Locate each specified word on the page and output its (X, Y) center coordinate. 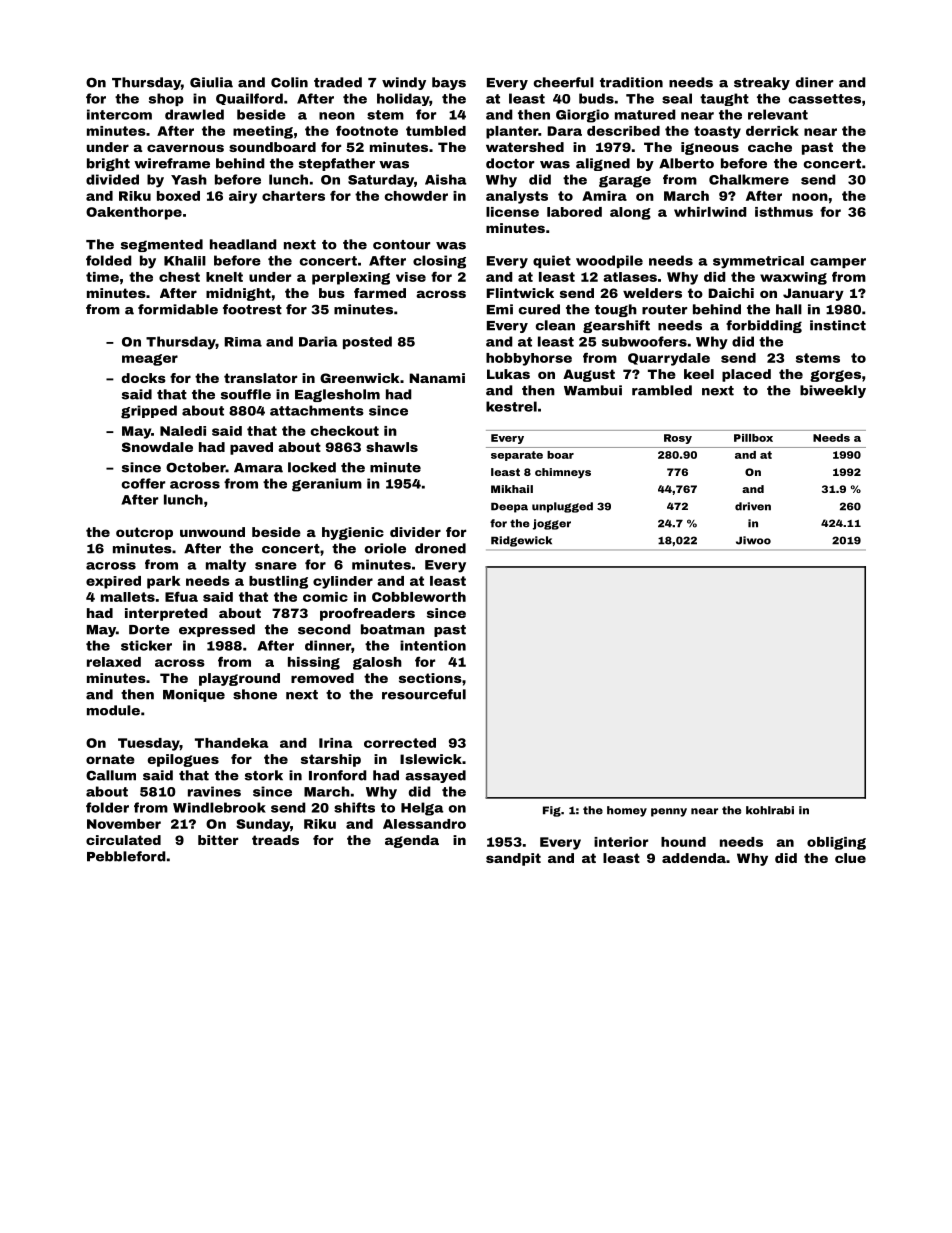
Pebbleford (126, 856)
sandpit (513, 859)
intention (433, 645)
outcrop (144, 533)
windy (404, 83)
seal (677, 98)
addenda (694, 858)
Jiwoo (753, 540)
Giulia (211, 82)
